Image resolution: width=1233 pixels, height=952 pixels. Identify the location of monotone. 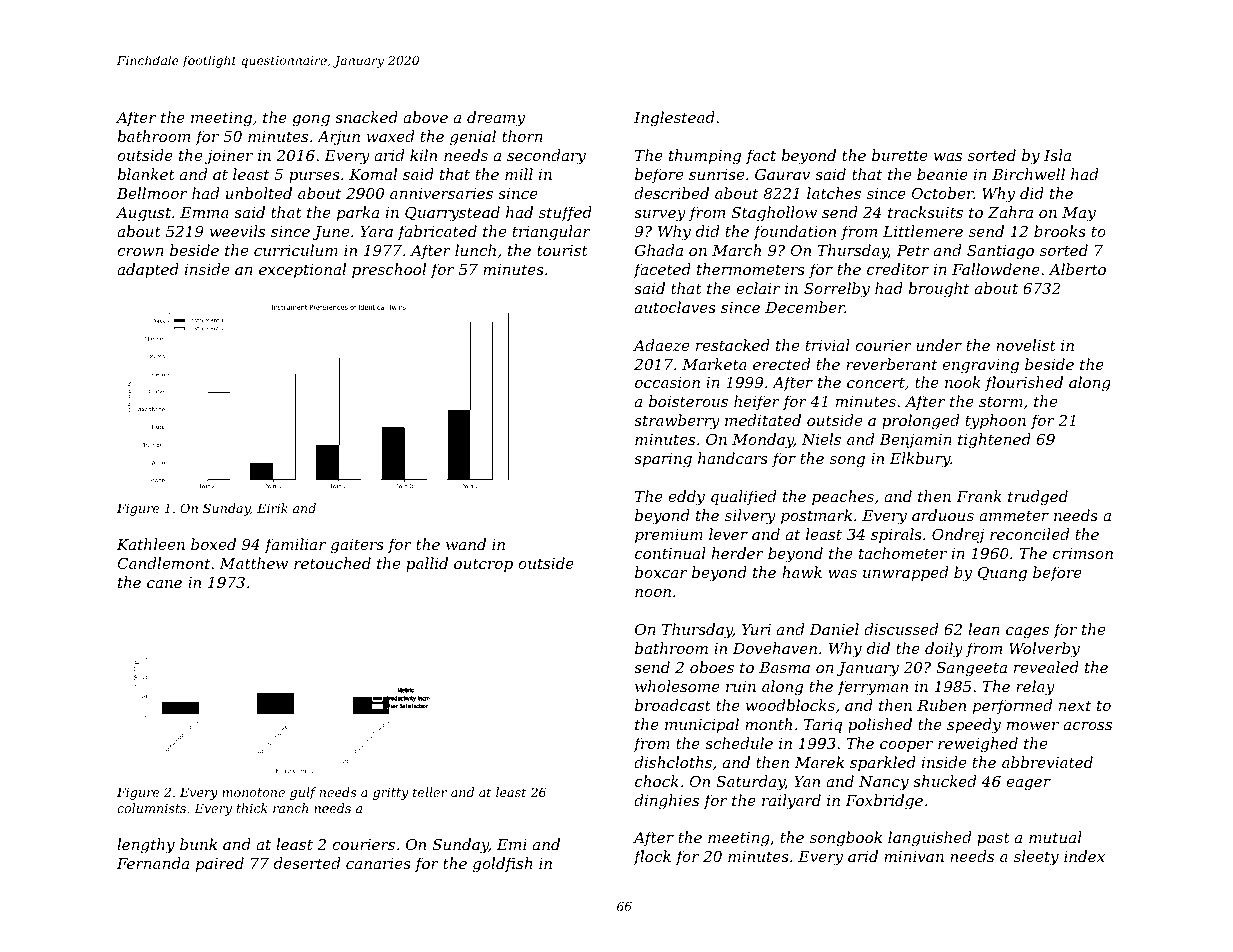
(253, 792).
